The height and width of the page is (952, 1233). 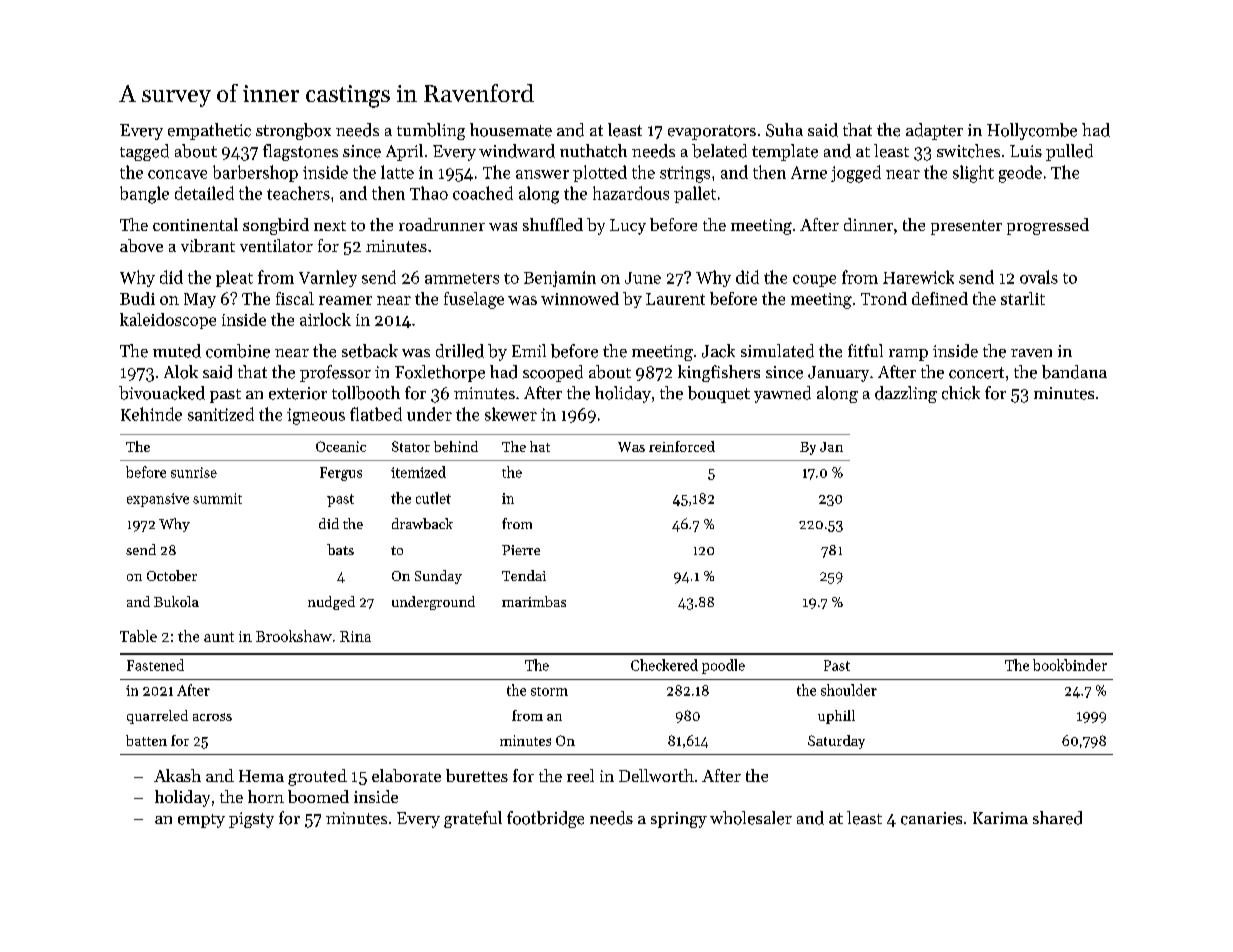 What do you see at coordinates (784, 130) in the page?
I see `Suha` at bounding box center [784, 130].
